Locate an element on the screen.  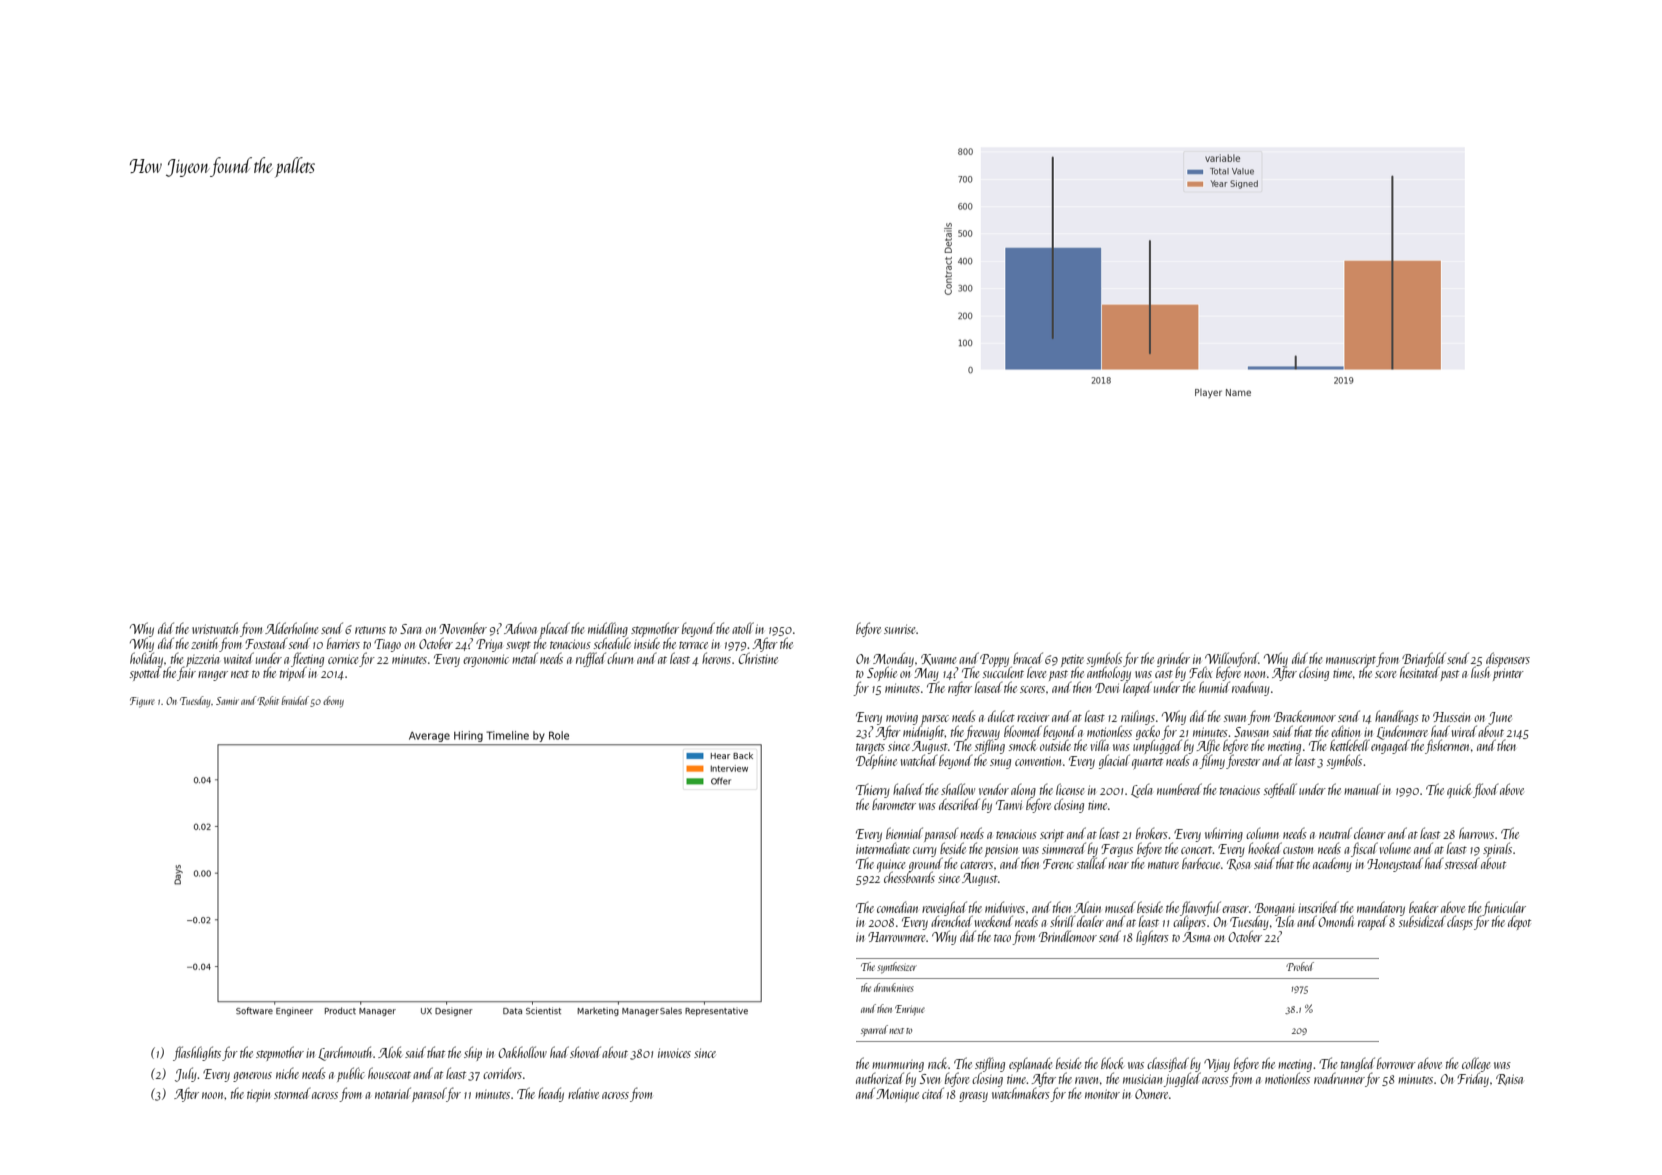
wristwatch is located at coordinates (215, 628).
